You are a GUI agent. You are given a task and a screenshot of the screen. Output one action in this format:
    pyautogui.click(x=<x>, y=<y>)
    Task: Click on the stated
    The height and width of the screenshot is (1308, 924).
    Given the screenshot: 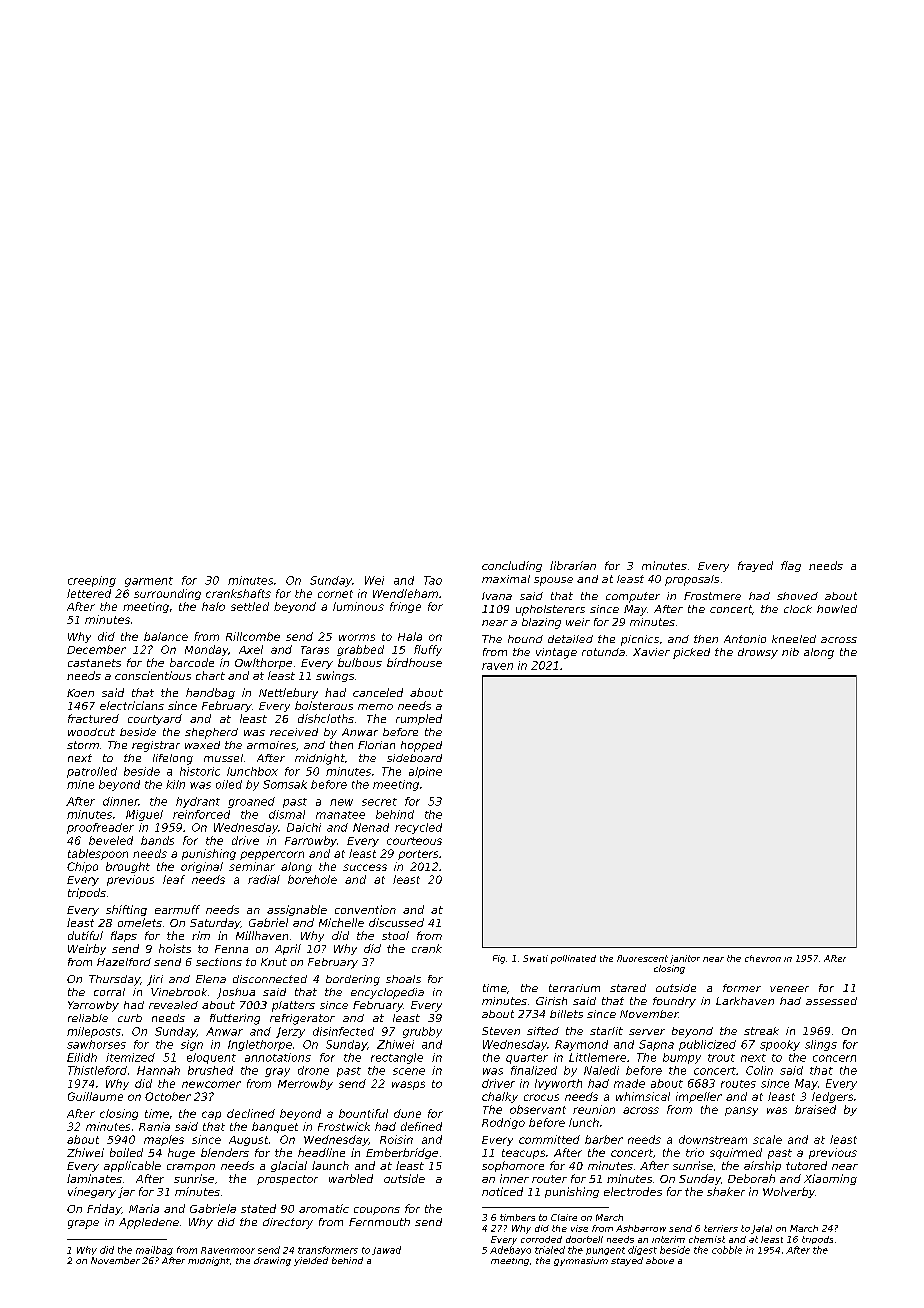 What is the action you would take?
    pyautogui.click(x=258, y=1208)
